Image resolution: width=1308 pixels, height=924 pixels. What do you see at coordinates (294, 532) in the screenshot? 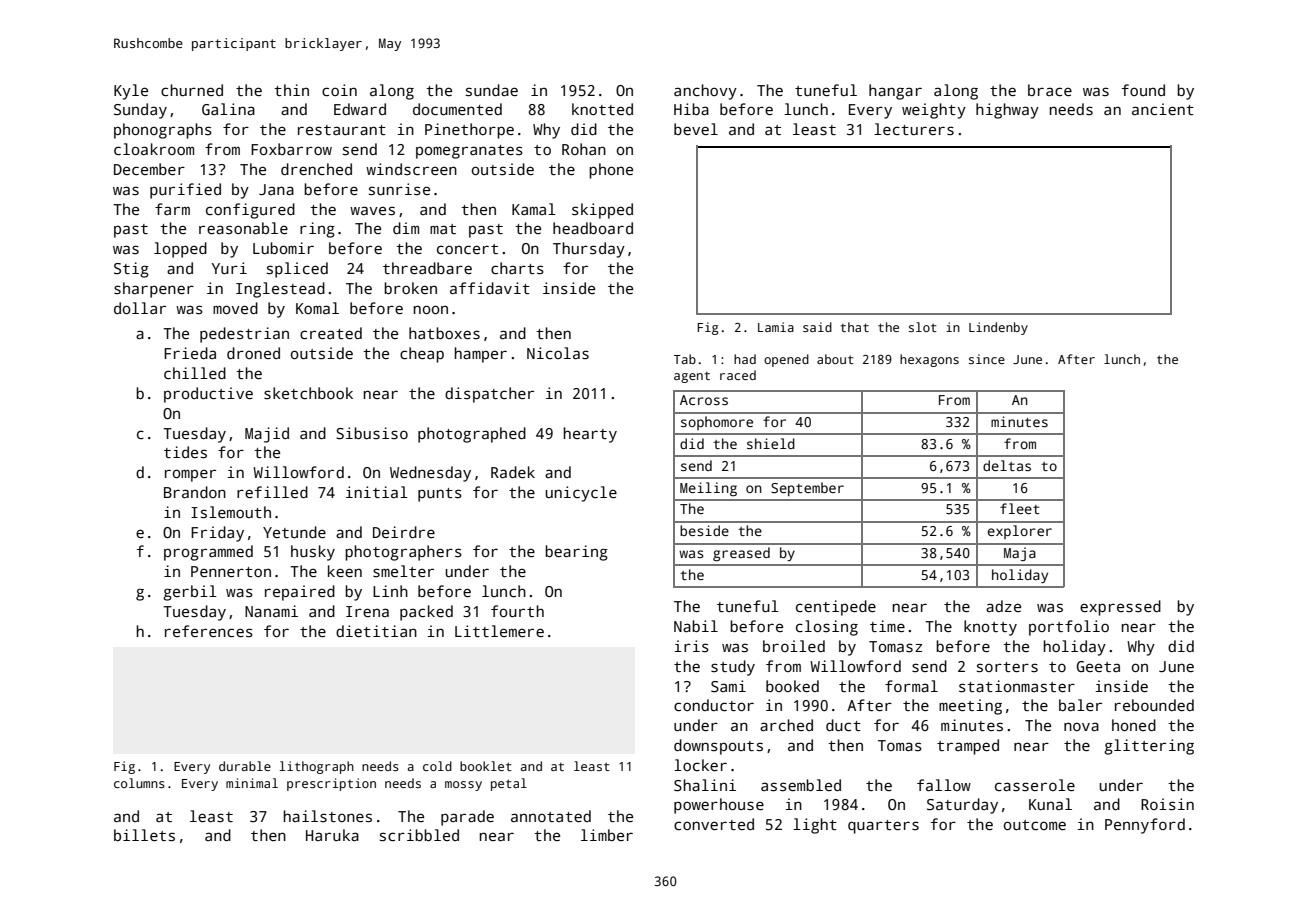
I see `Yetunde` at bounding box center [294, 532].
